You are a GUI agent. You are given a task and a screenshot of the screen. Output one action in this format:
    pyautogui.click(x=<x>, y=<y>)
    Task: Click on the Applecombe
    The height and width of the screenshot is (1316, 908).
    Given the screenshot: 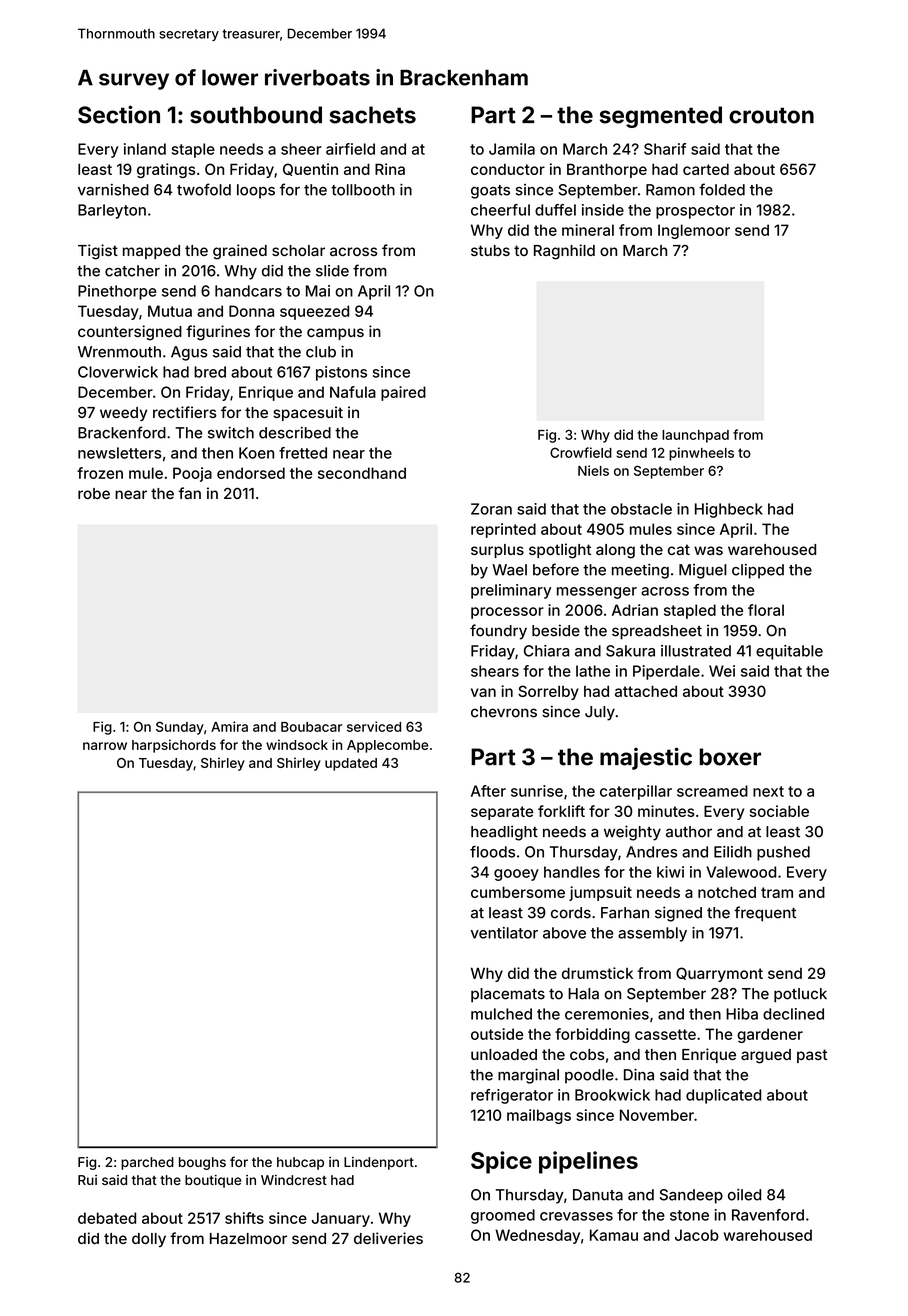 What is the action you would take?
    pyautogui.click(x=387, y=746)
